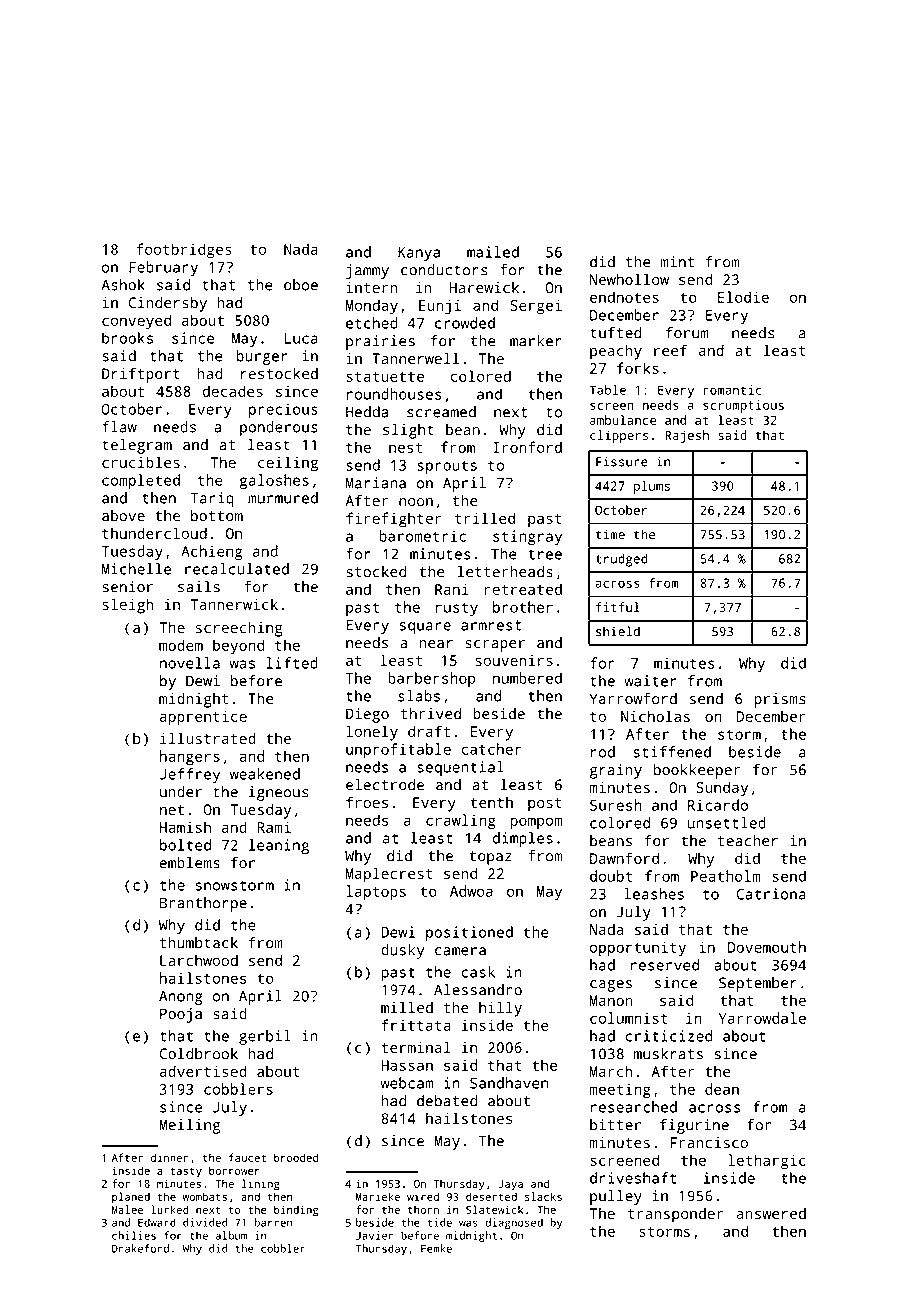 The height and width of the screenshot is (1316, 908). I want to click on Sunday, so click(722, 789).
